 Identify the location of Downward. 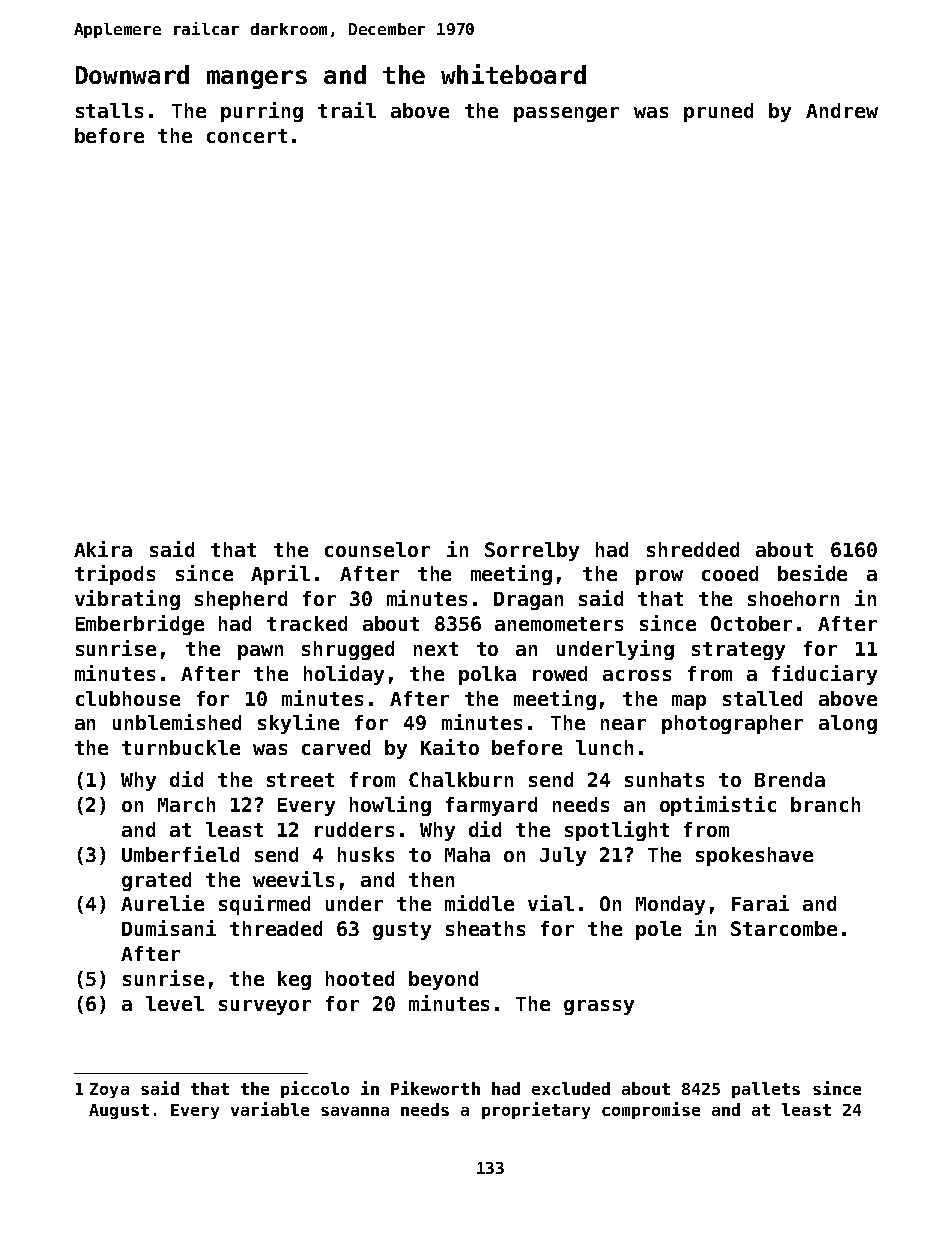
(132, 74).
